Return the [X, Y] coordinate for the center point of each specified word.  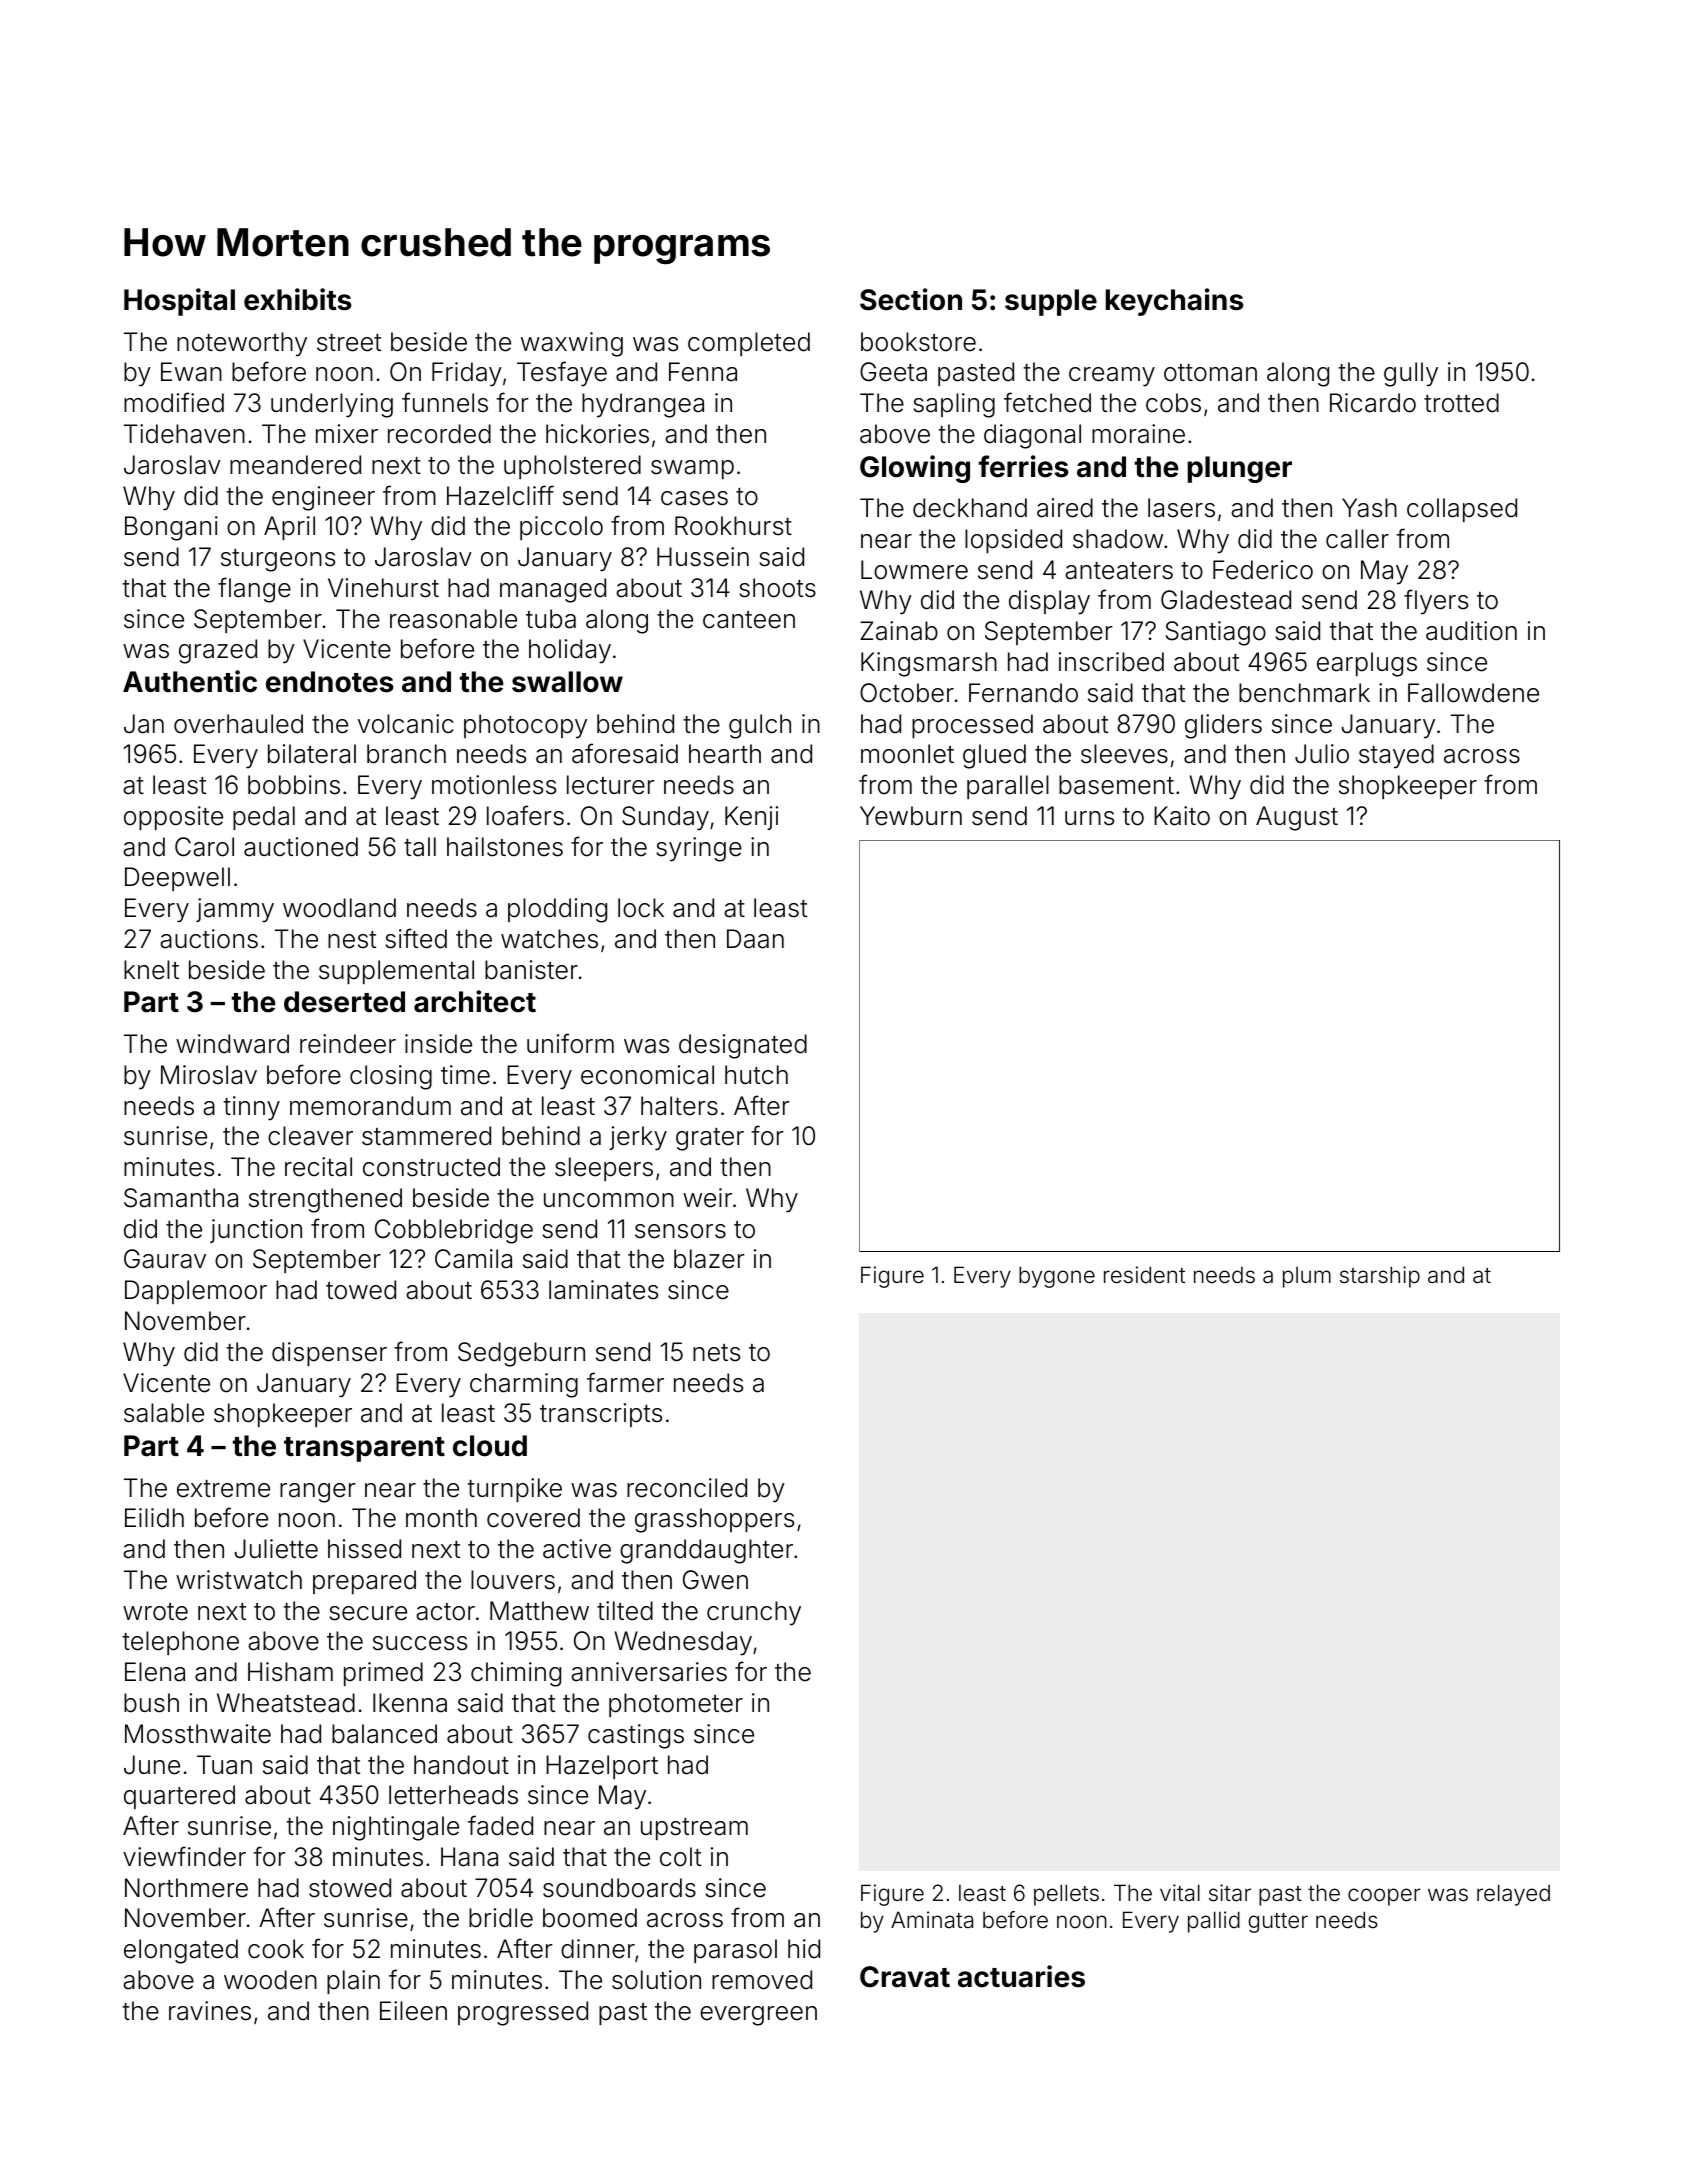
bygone [1057, 1277]
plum [1307, 1277]
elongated [181, 1951]
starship [1380, 1277]
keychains [1175, 302]
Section [911, 299]
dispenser [329, 1354]
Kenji [751, 818]
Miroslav [209, 1075]
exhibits [298, 299]
